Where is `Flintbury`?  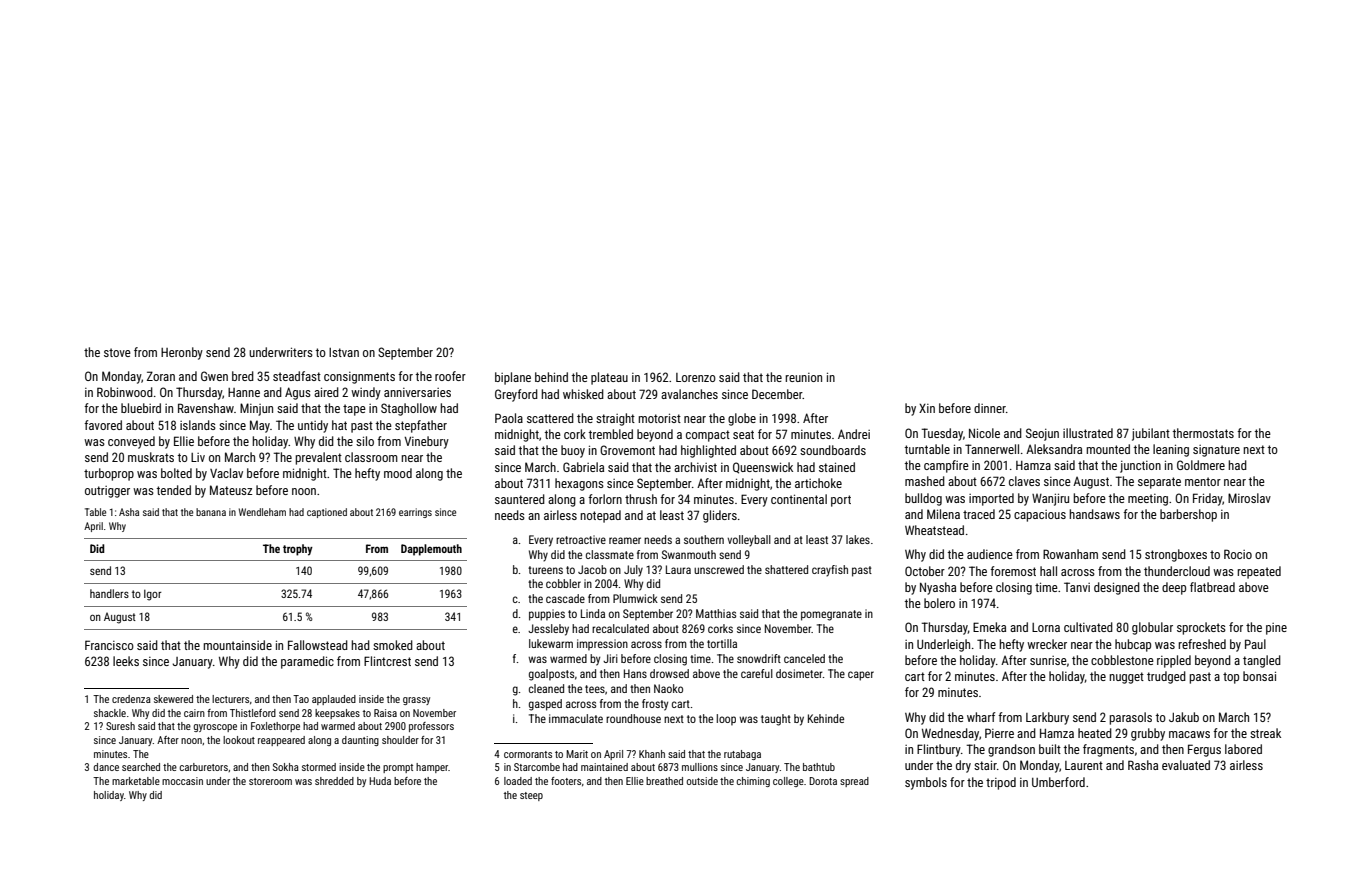
Flintbury is located at coordinates (939, 750).
